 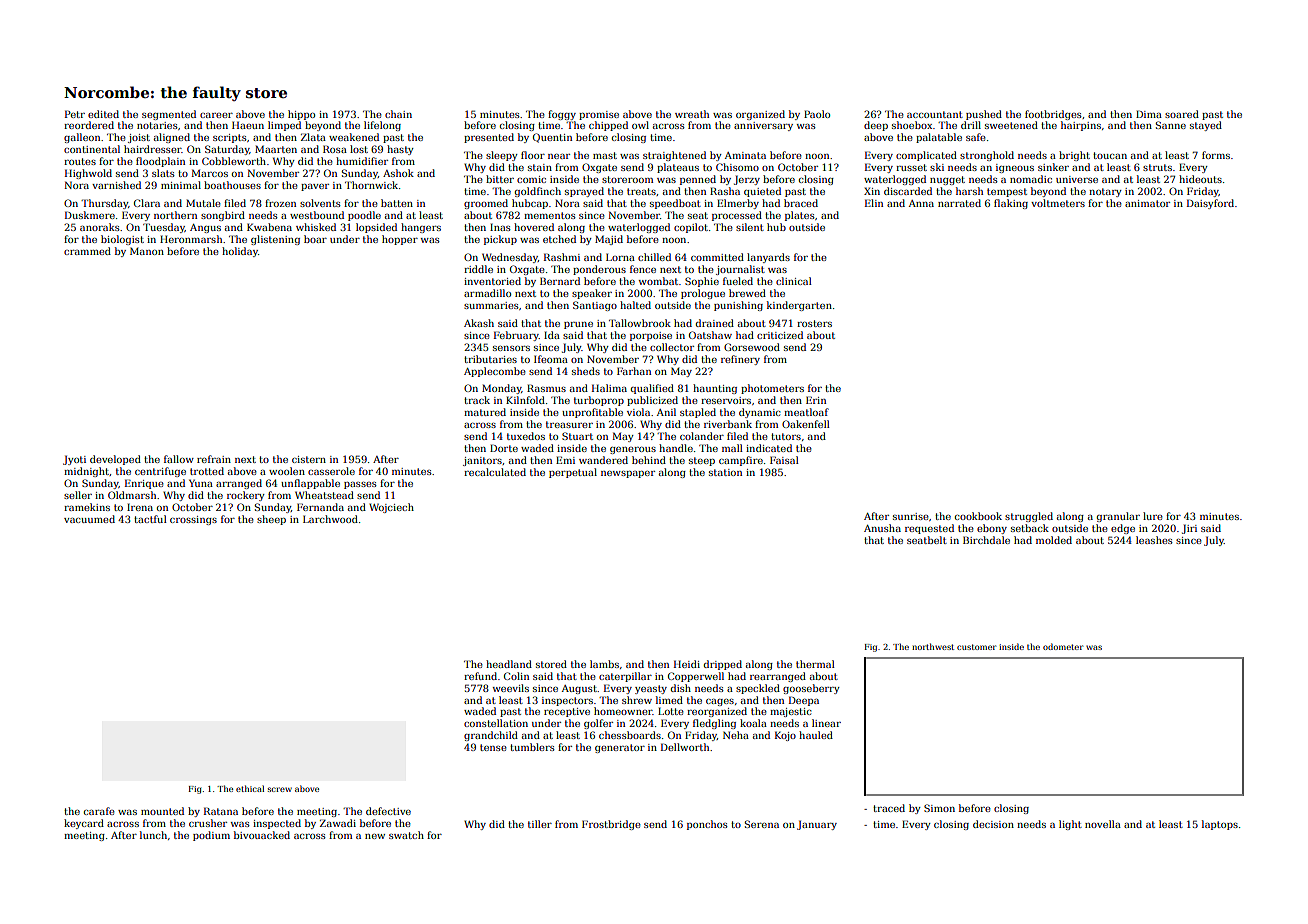 I want to click on soared, so click(x=1182, y=114).
